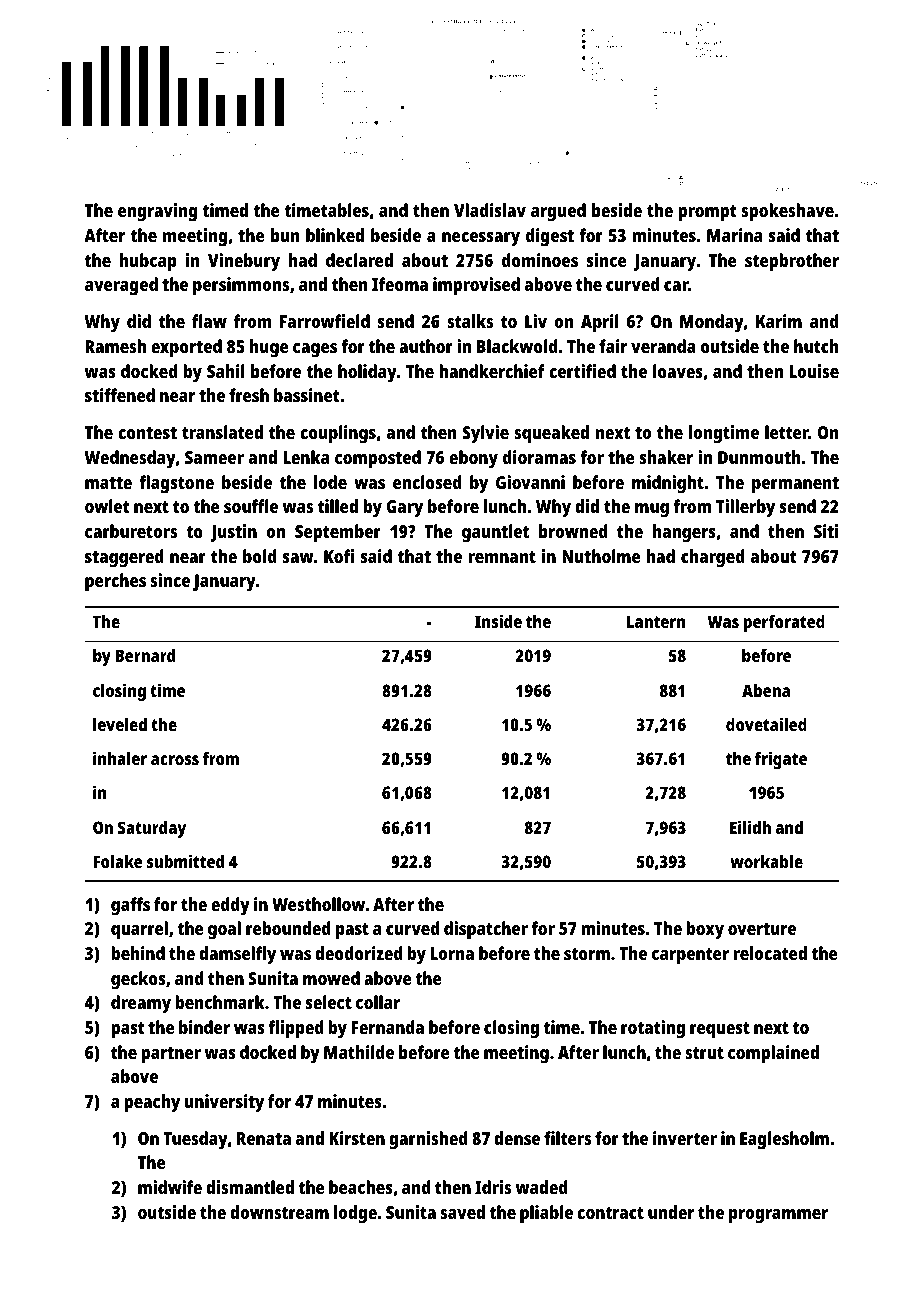  I want to click on Folake, so click(118, 861).
